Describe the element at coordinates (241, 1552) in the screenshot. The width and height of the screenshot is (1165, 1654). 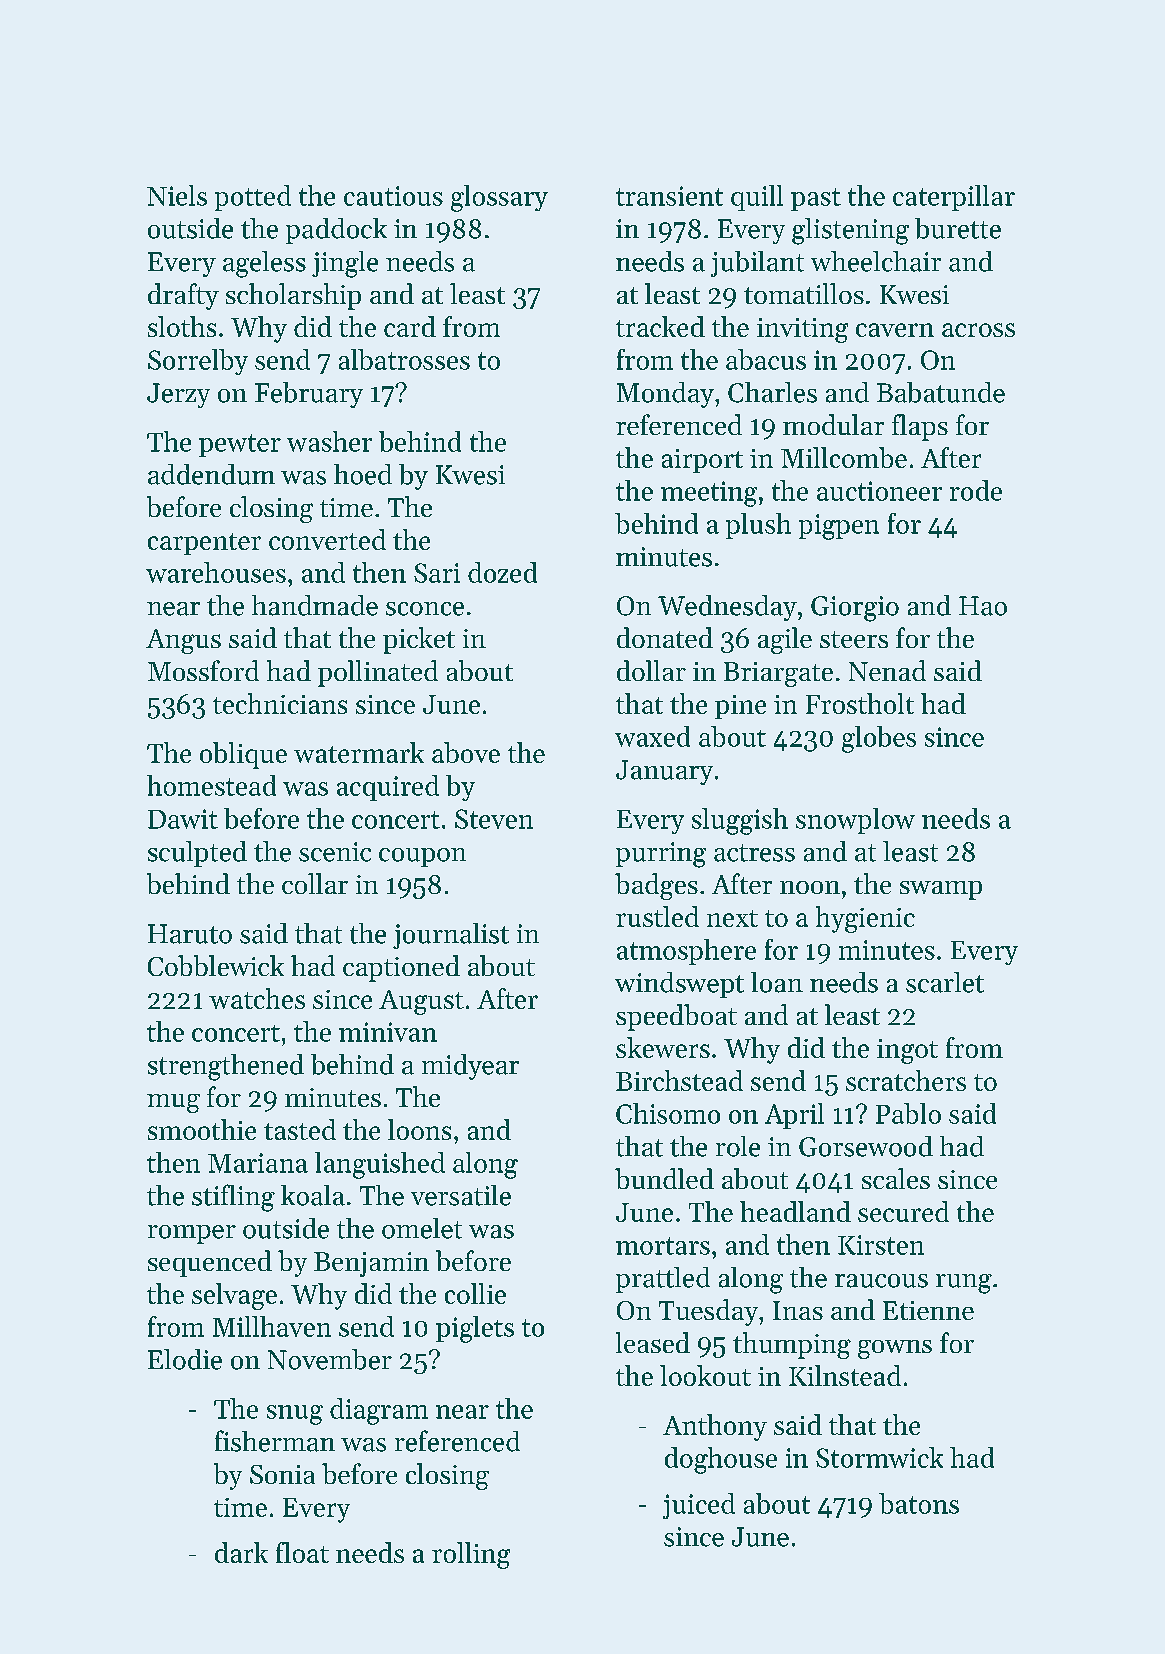
I see `dark` at that location.
